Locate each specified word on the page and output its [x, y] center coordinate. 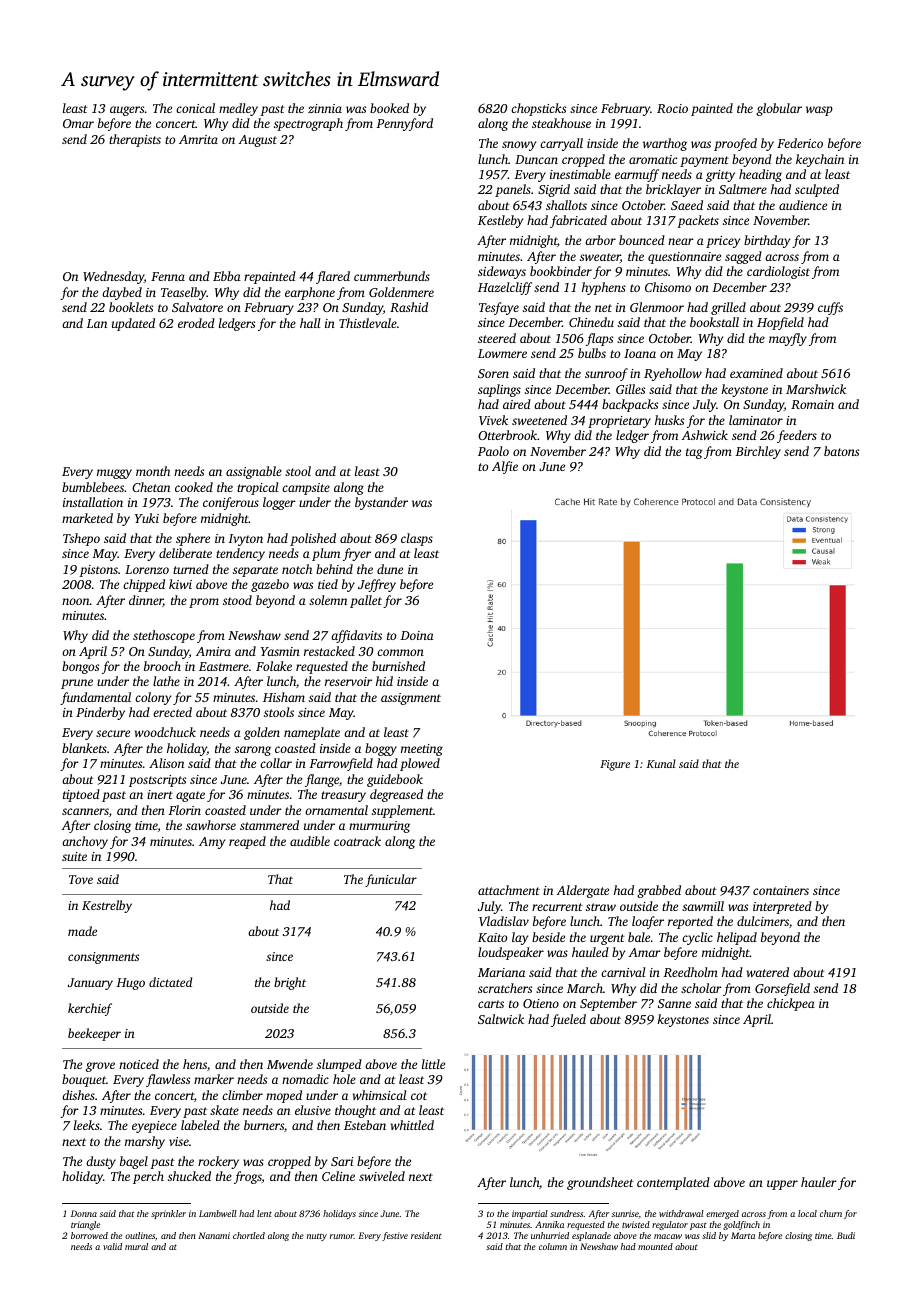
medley [238, 109]
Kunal [661, 763]
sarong [253, 751]
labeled [200, 1125]
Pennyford [404, 124]
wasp [819, 111]
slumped [339, 1065]
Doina [417, 635]
